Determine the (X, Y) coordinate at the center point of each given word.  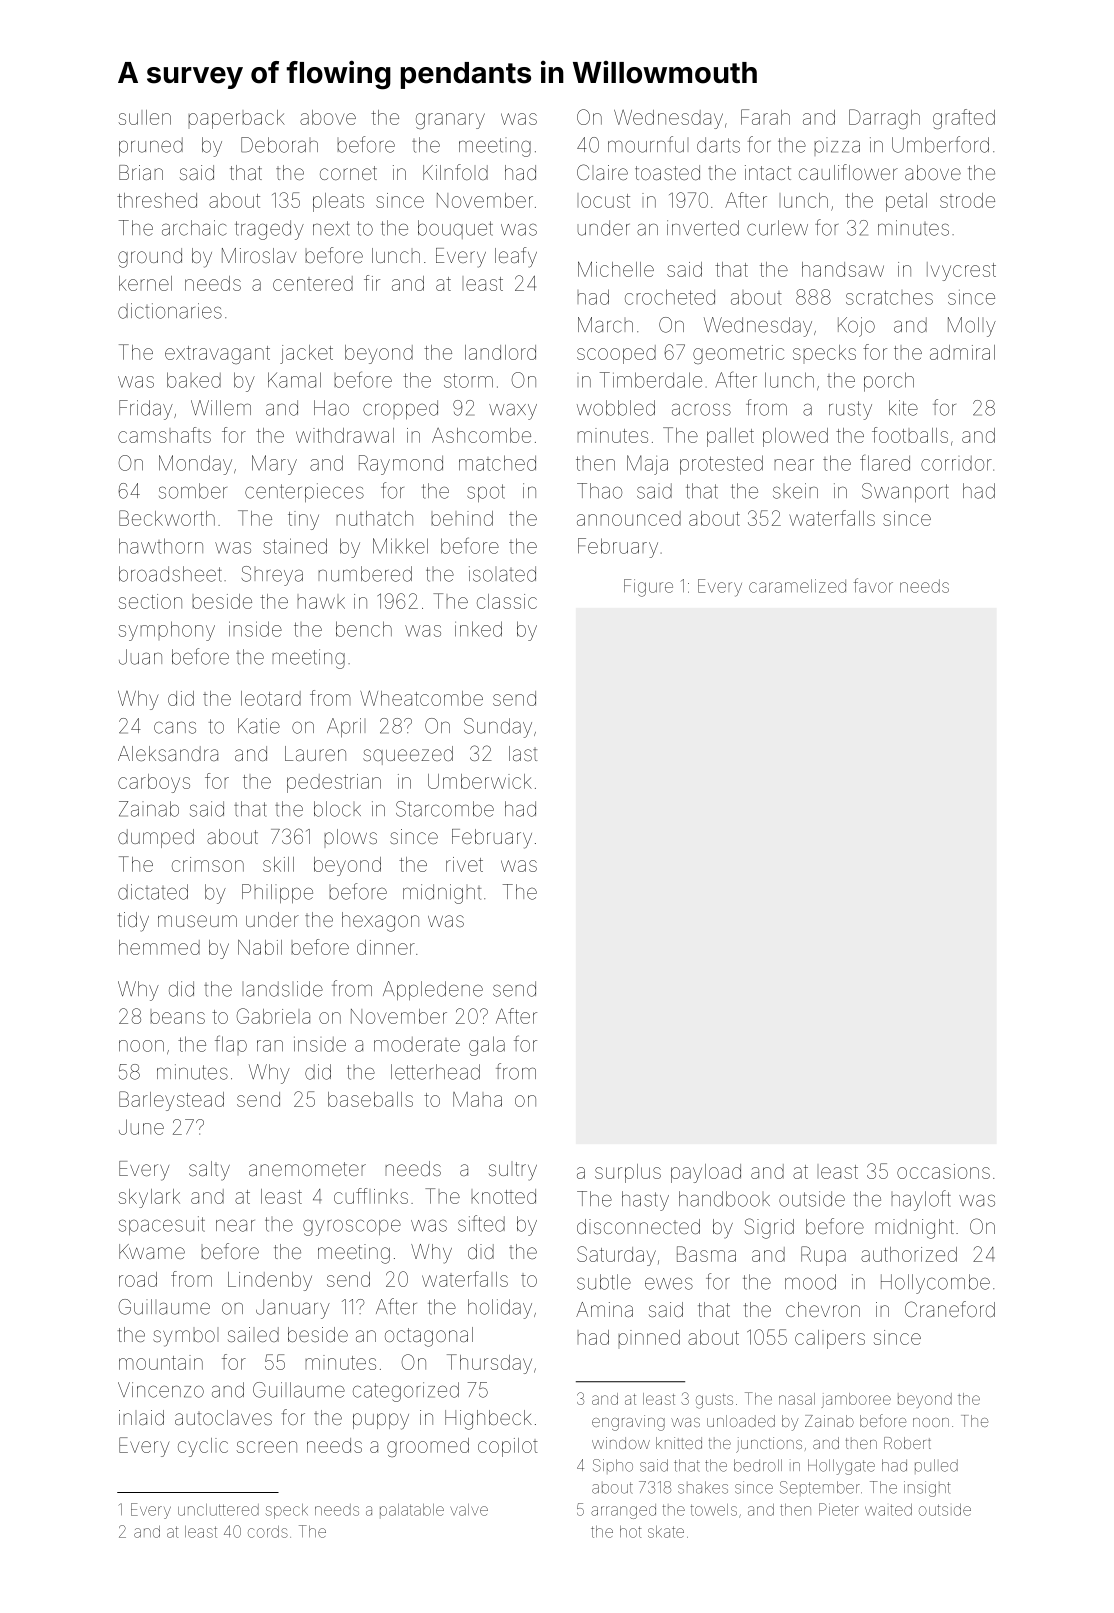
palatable (412, 1510)
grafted (964, 119)
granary (450, 121)
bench (364, 629)
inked (478, 629)
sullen (145, 117)
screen (267, 1447)
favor (873, 585)
